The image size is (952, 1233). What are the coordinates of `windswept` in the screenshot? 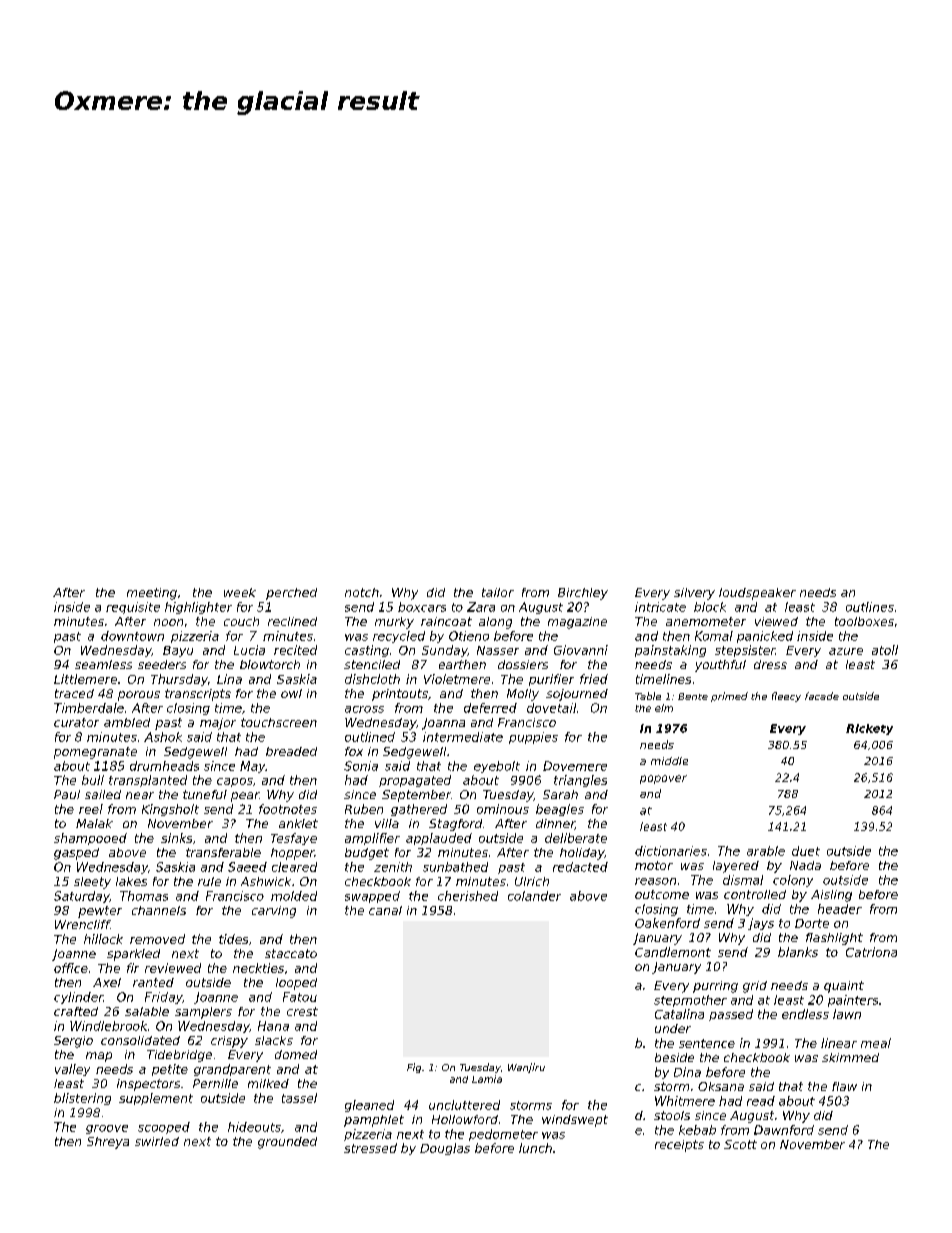 It's located at (575, 1121).
